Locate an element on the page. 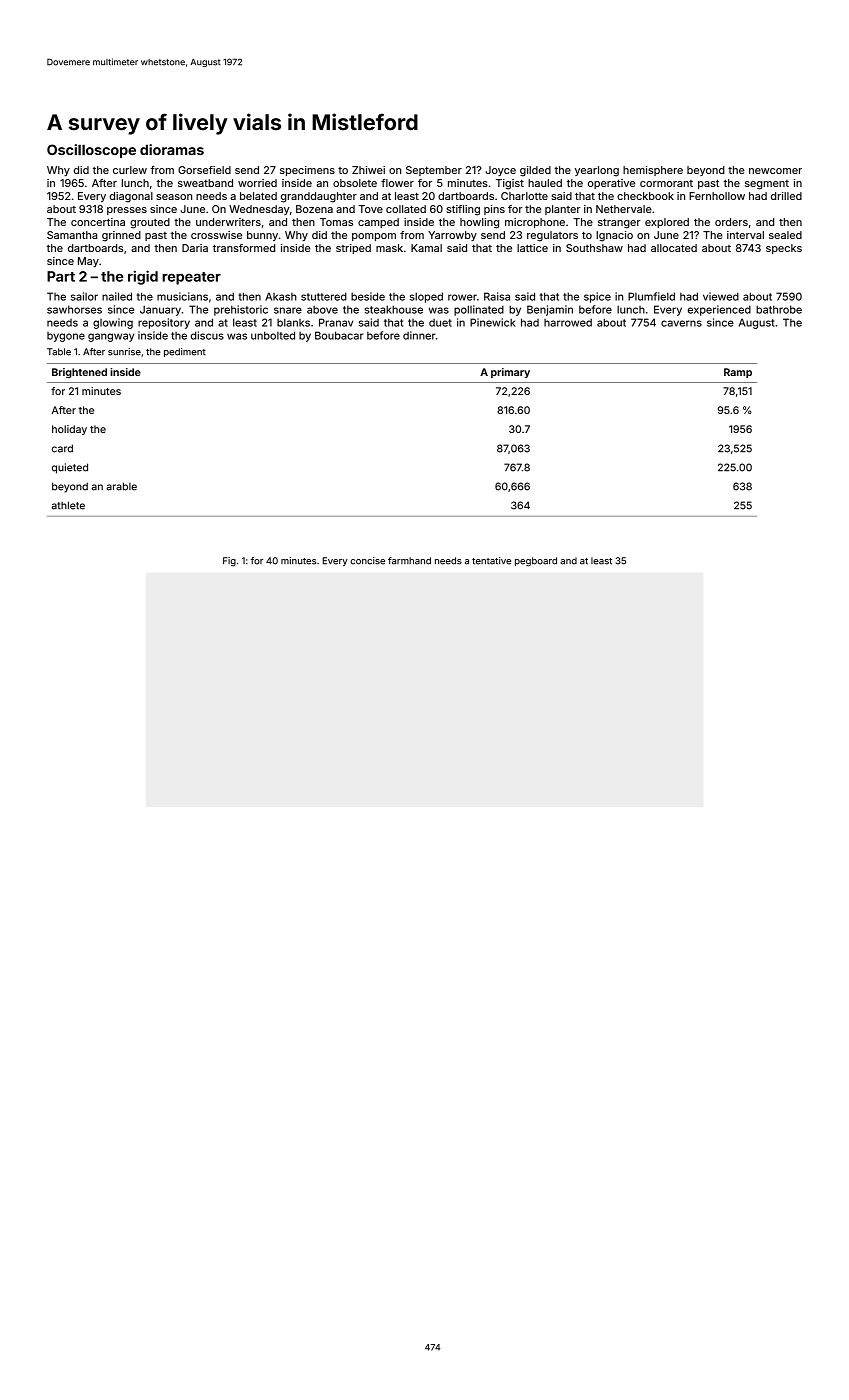 Image resolution: width=849 pixels, height=1400 pixels. tentative is located at coordinates (491, 561).
